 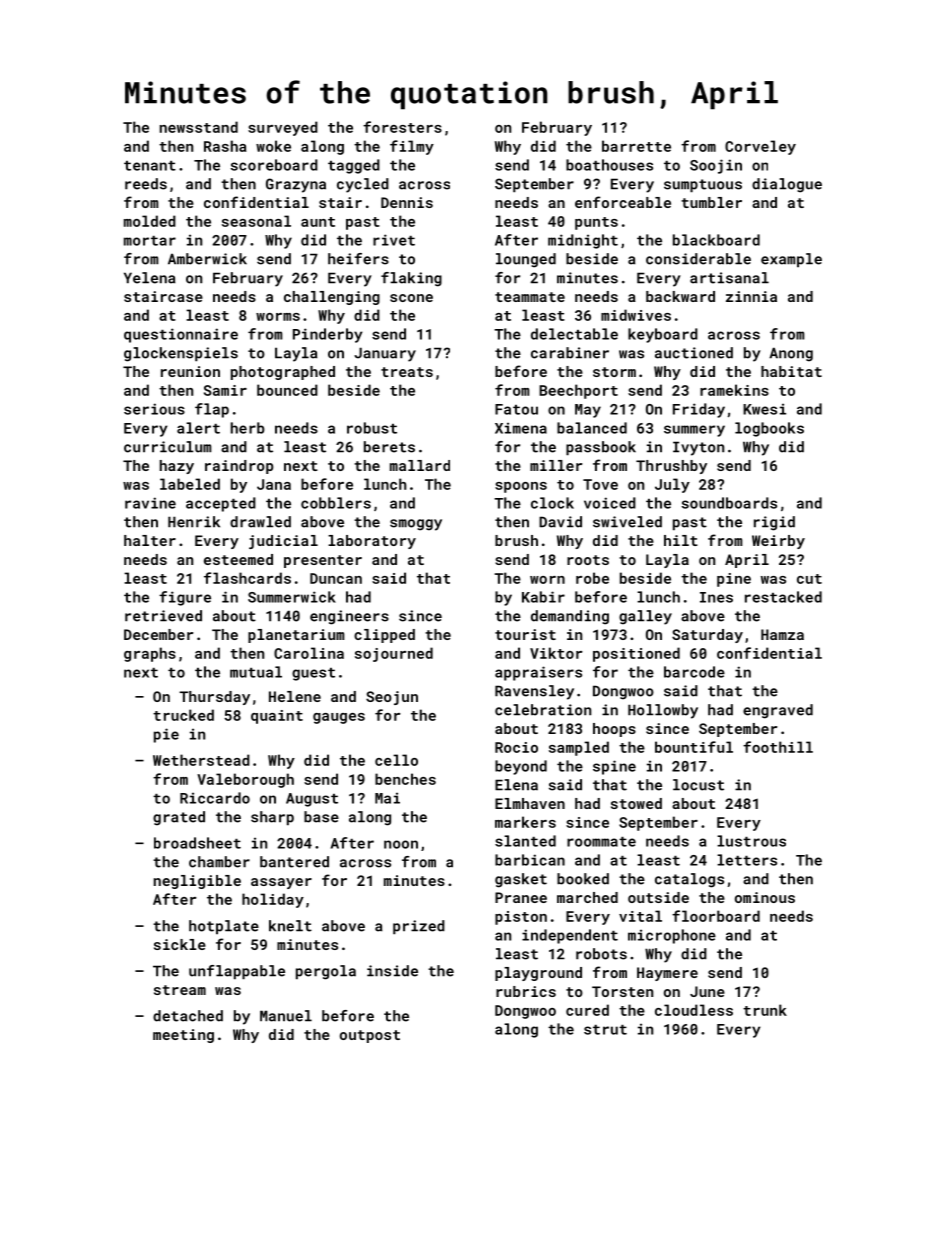 I want to click on boathouses, so click(x=609, y=165).
